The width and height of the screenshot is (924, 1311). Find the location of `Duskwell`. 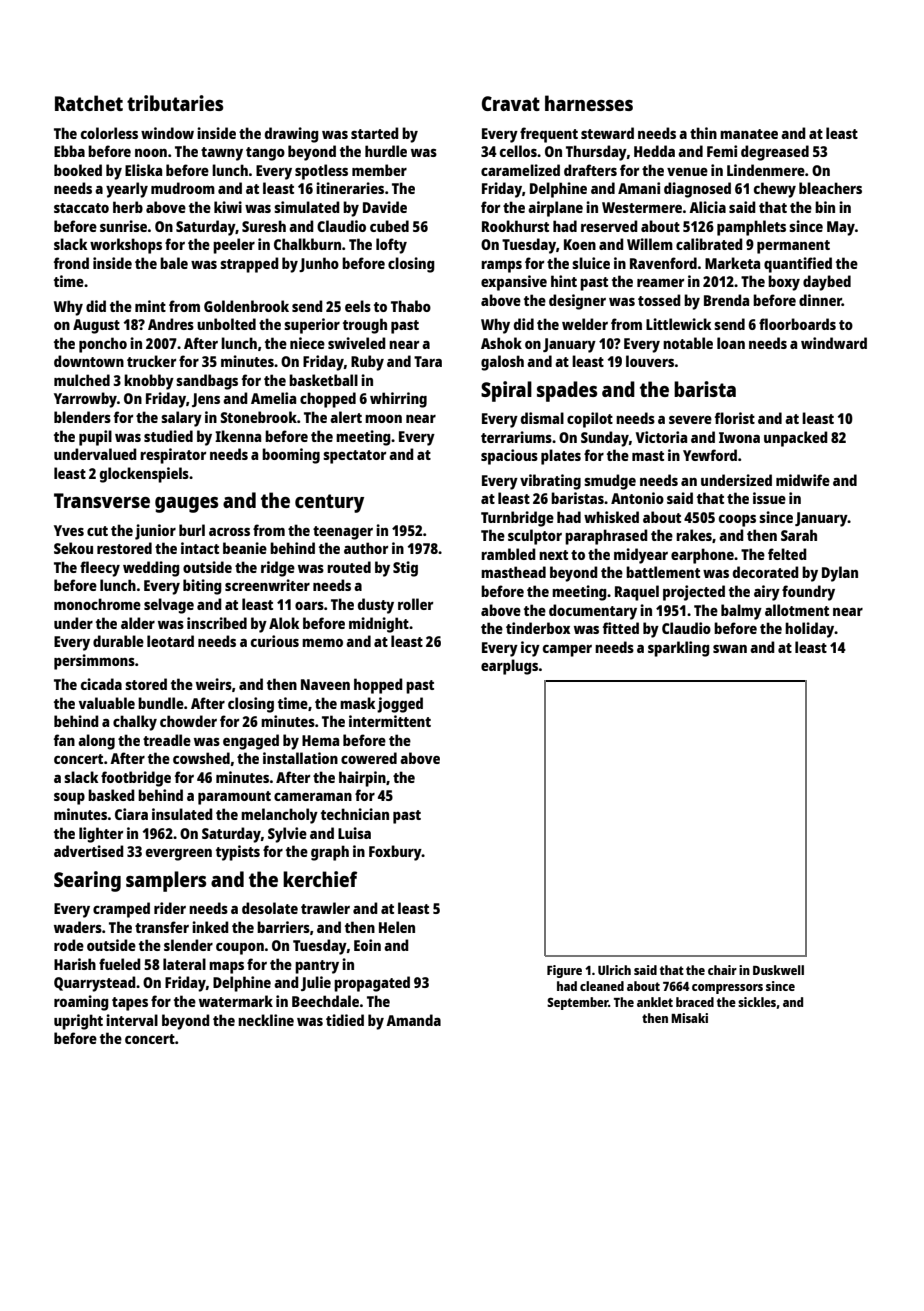

Duskwell is located at coordinates (778, 970).
